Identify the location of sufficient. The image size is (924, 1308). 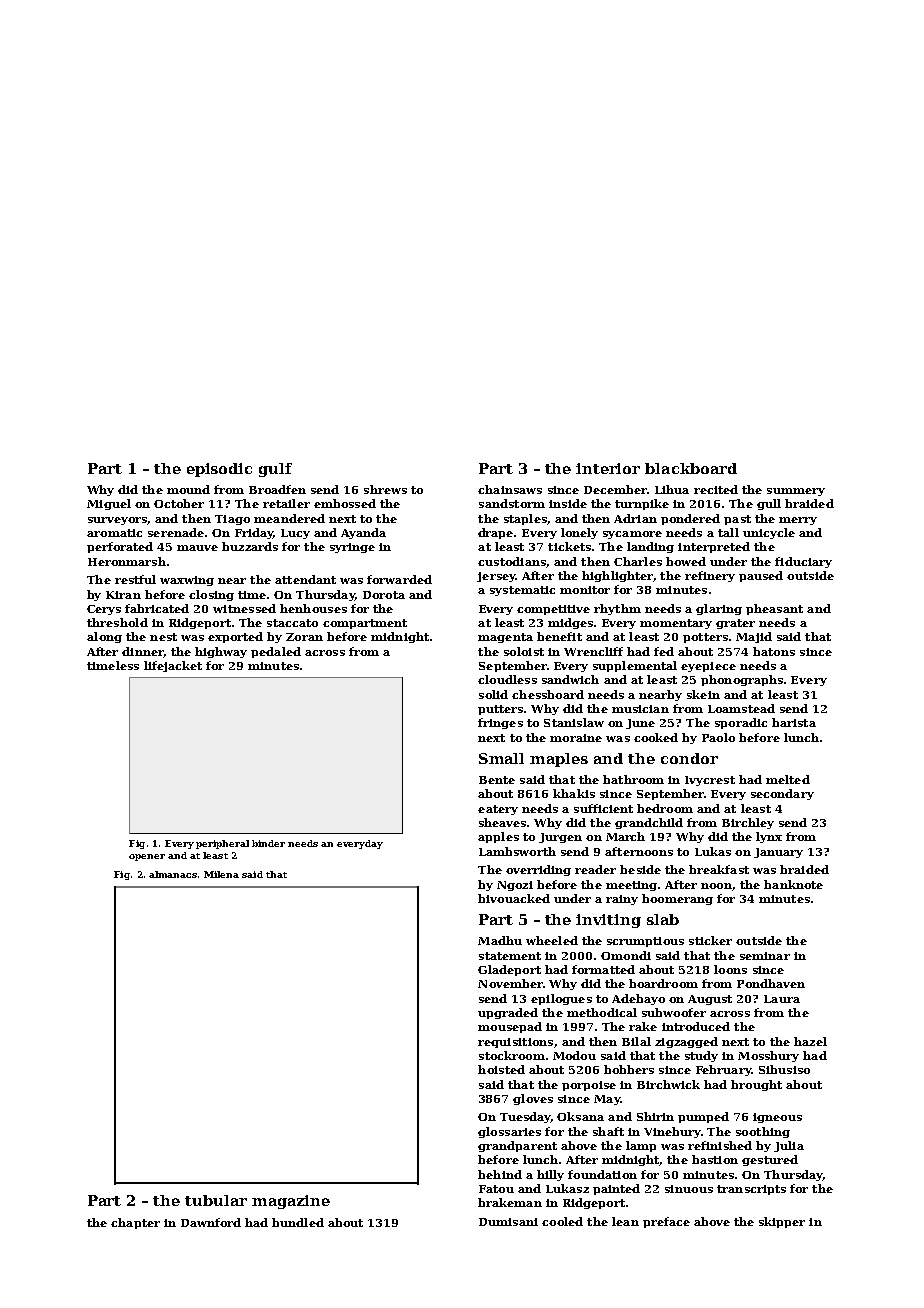
(603, 808).
